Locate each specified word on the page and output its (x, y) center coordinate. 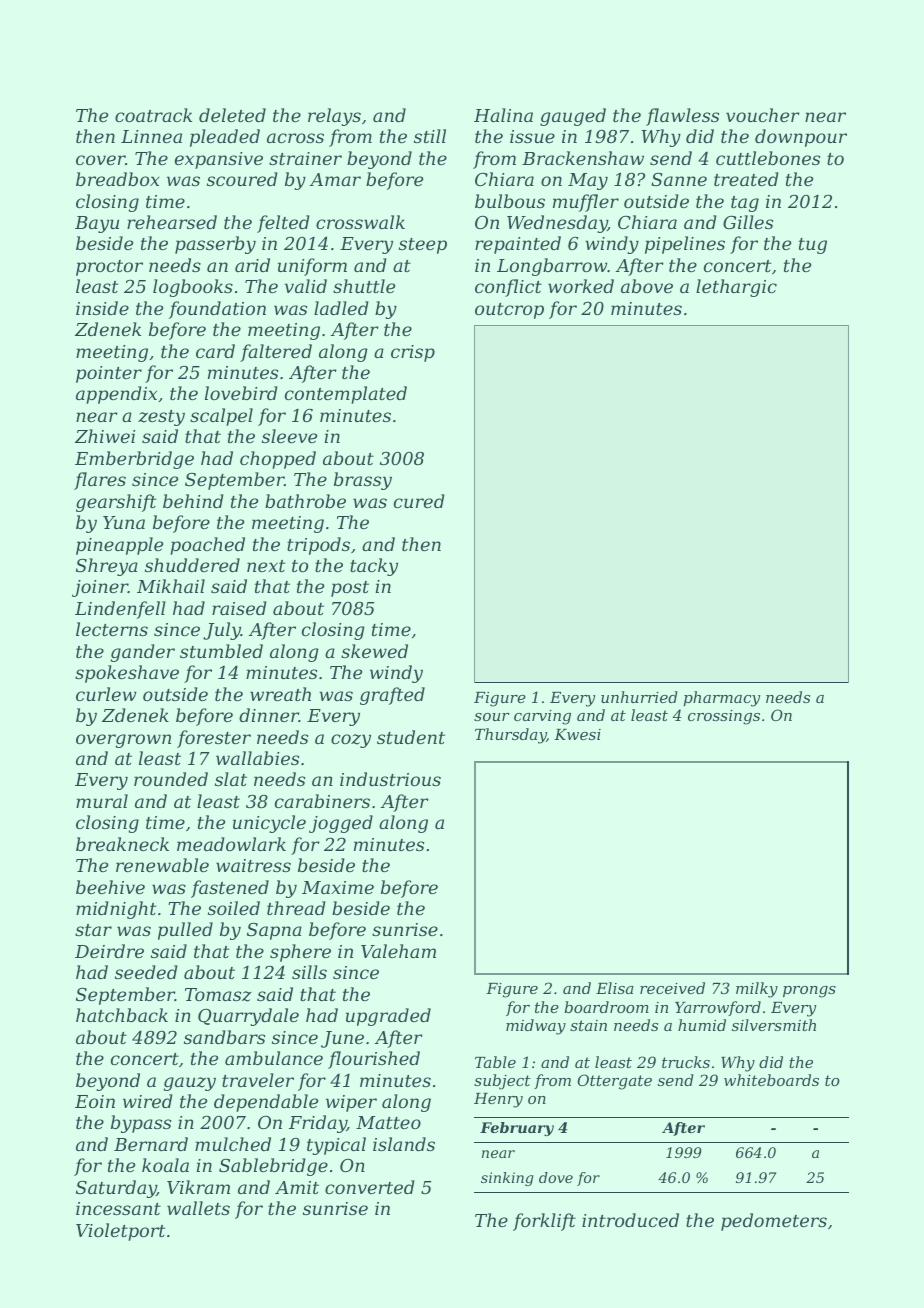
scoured (242, 179)
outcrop (509, 311)
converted (369, 1187)
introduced (630, 1220)
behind (193, 501)
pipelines (685, 245)
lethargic (736, 288)
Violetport (120, 1232)
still (430, 136)
